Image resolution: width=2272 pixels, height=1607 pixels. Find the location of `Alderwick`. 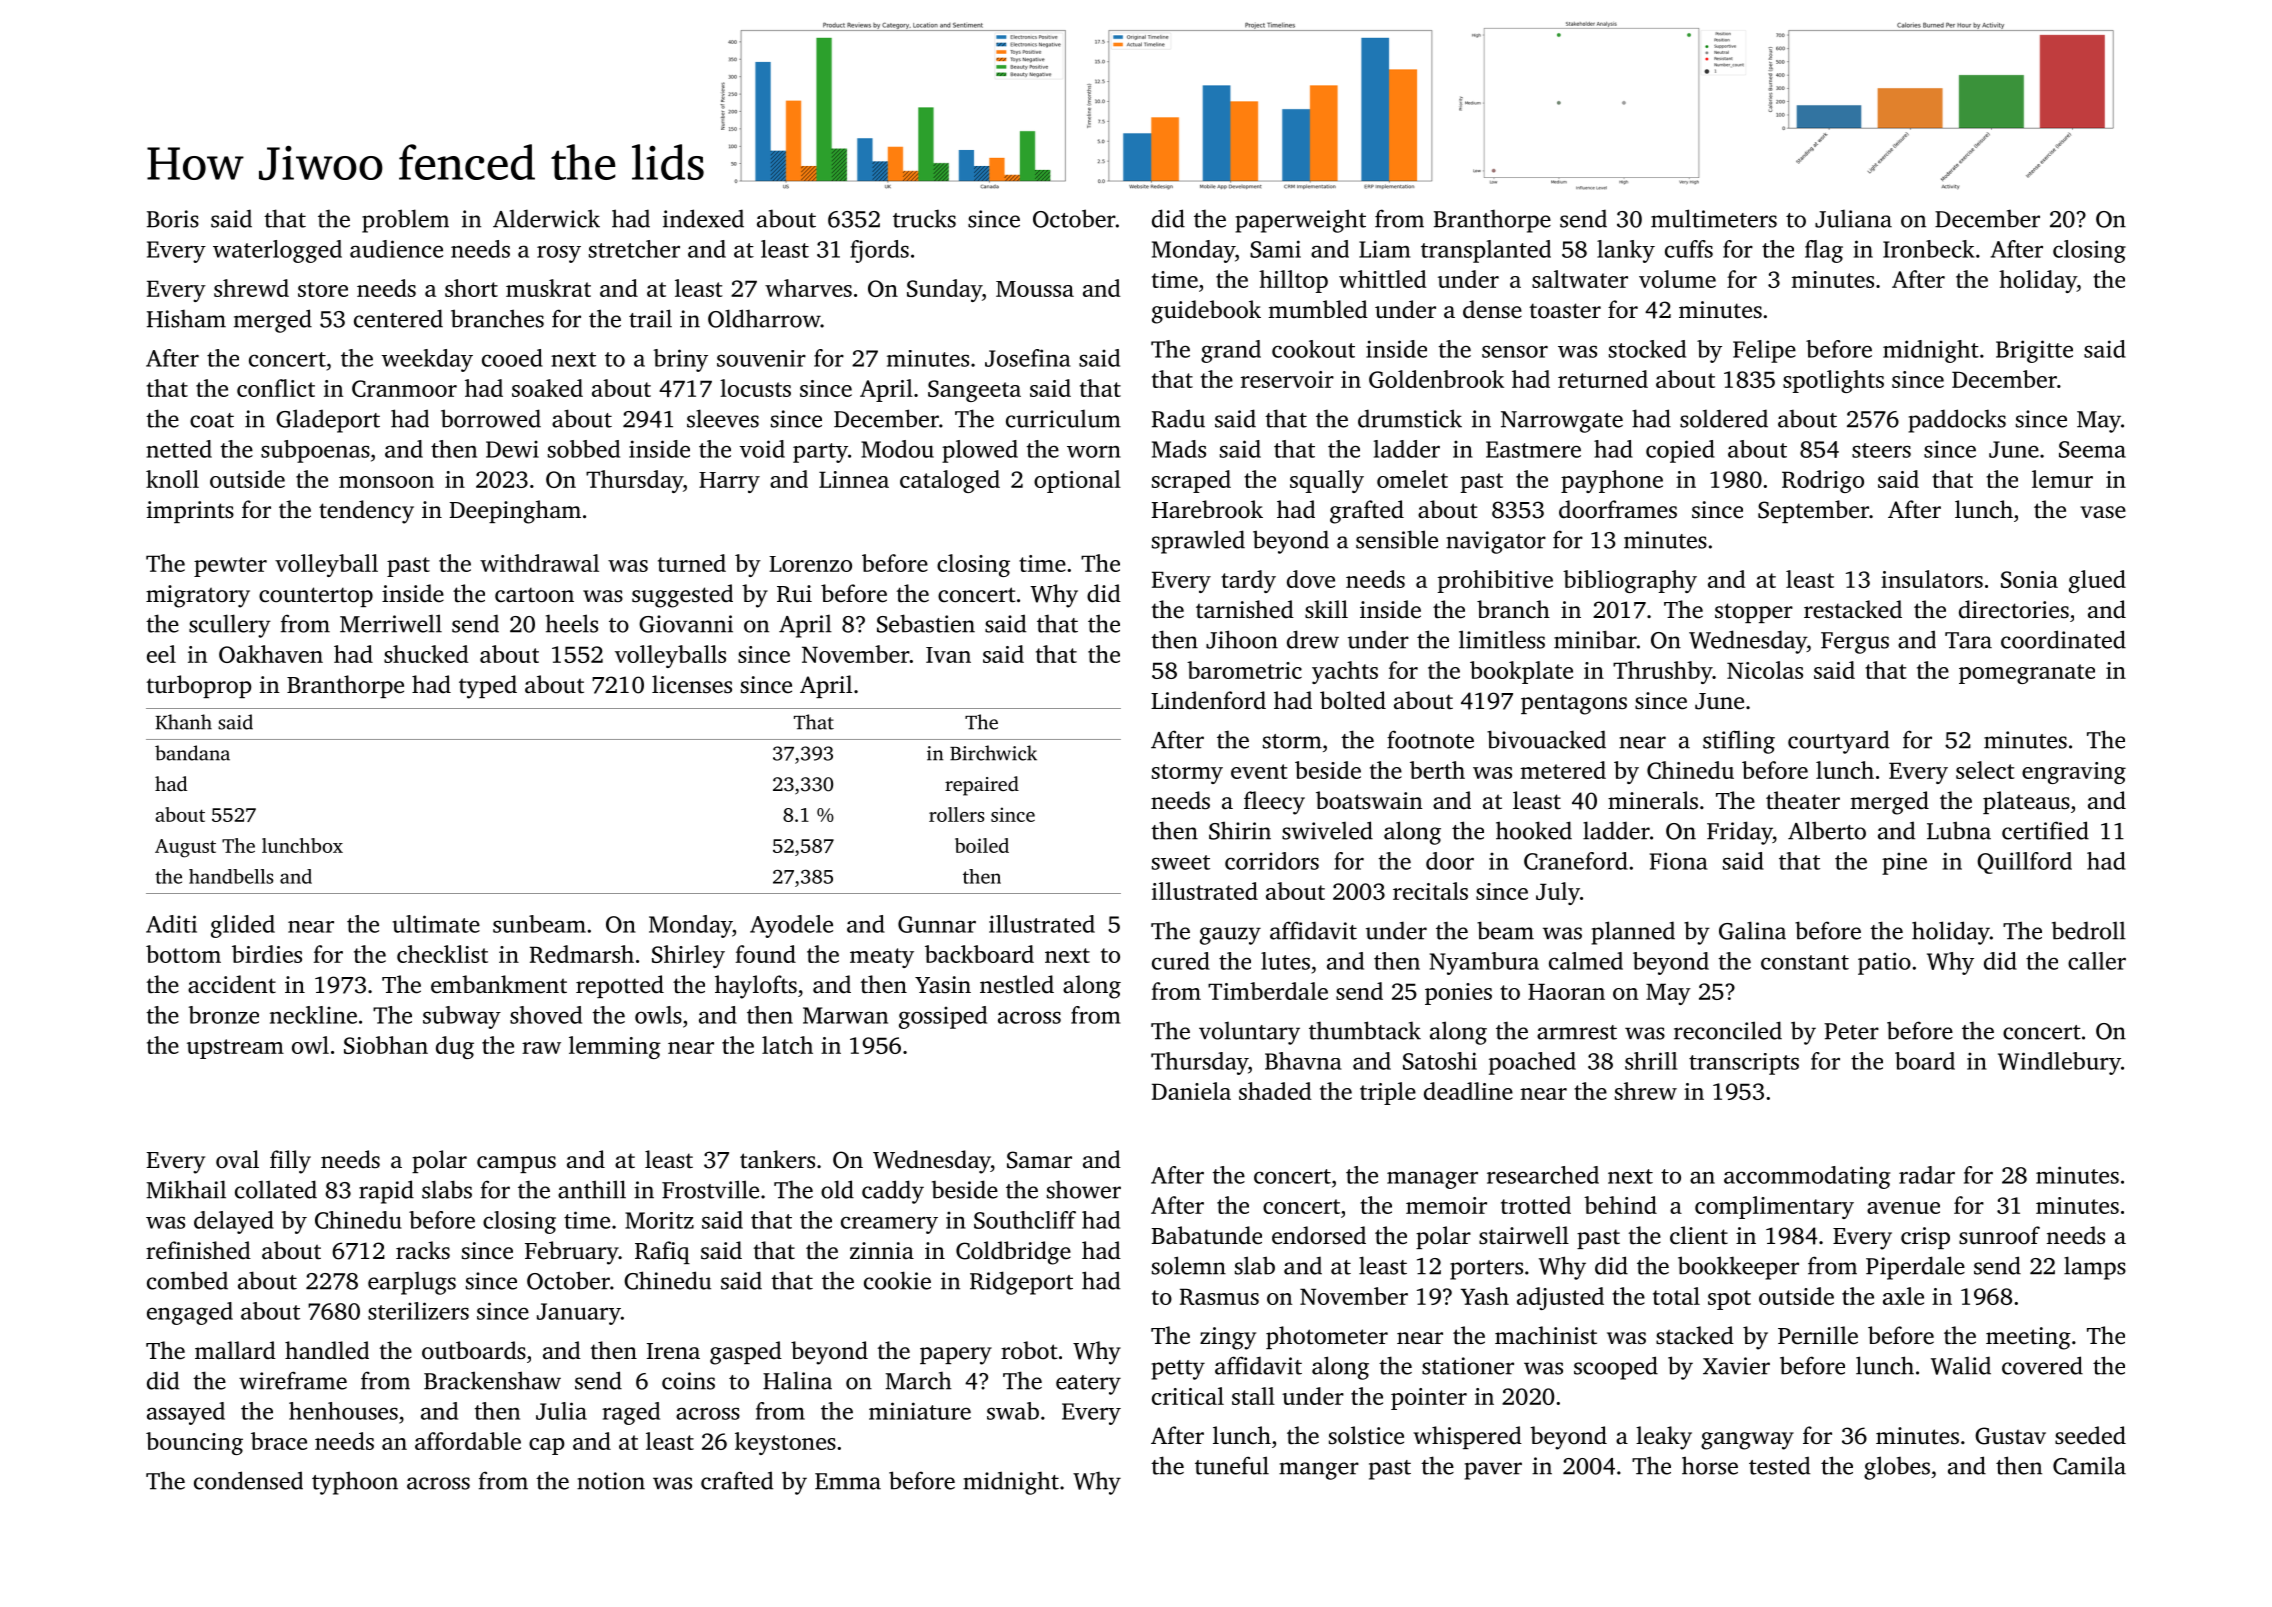

Alderwick is located at coordinates (546, 218).
